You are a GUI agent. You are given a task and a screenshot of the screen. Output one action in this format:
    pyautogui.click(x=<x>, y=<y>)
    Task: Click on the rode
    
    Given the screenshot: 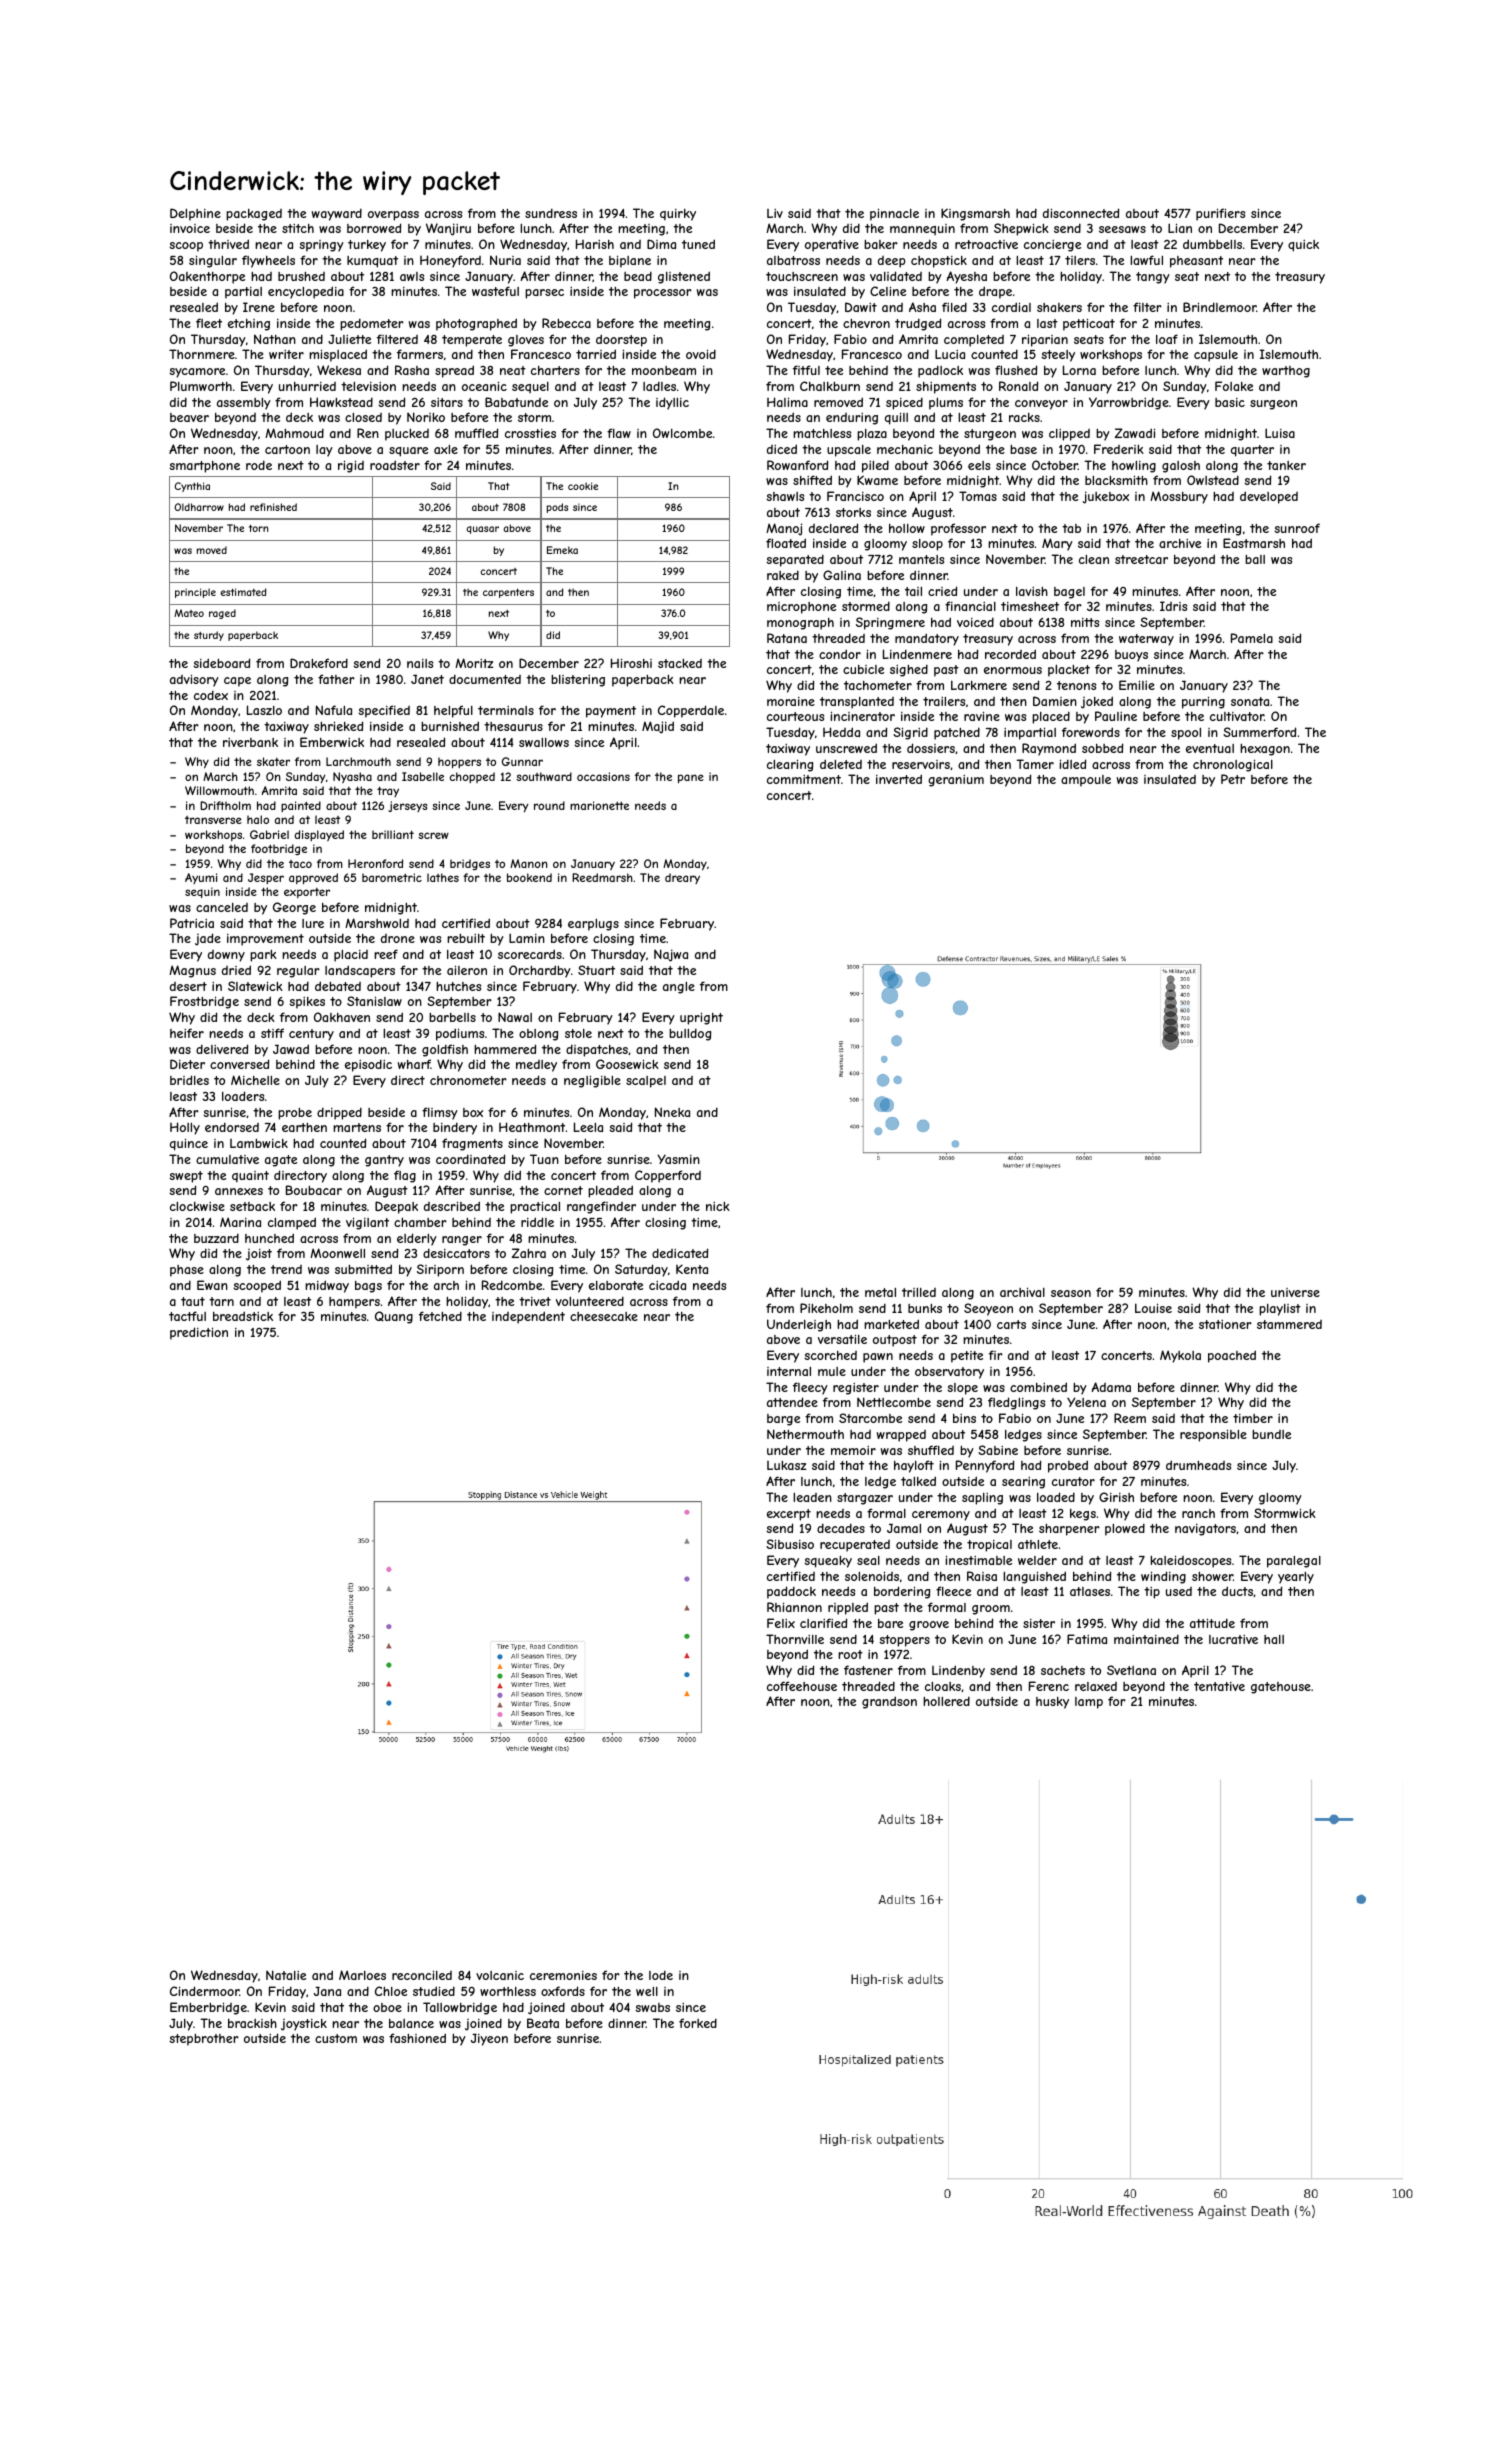 What is the action you would take?
    pyautogui.click(x=259, y=465)
